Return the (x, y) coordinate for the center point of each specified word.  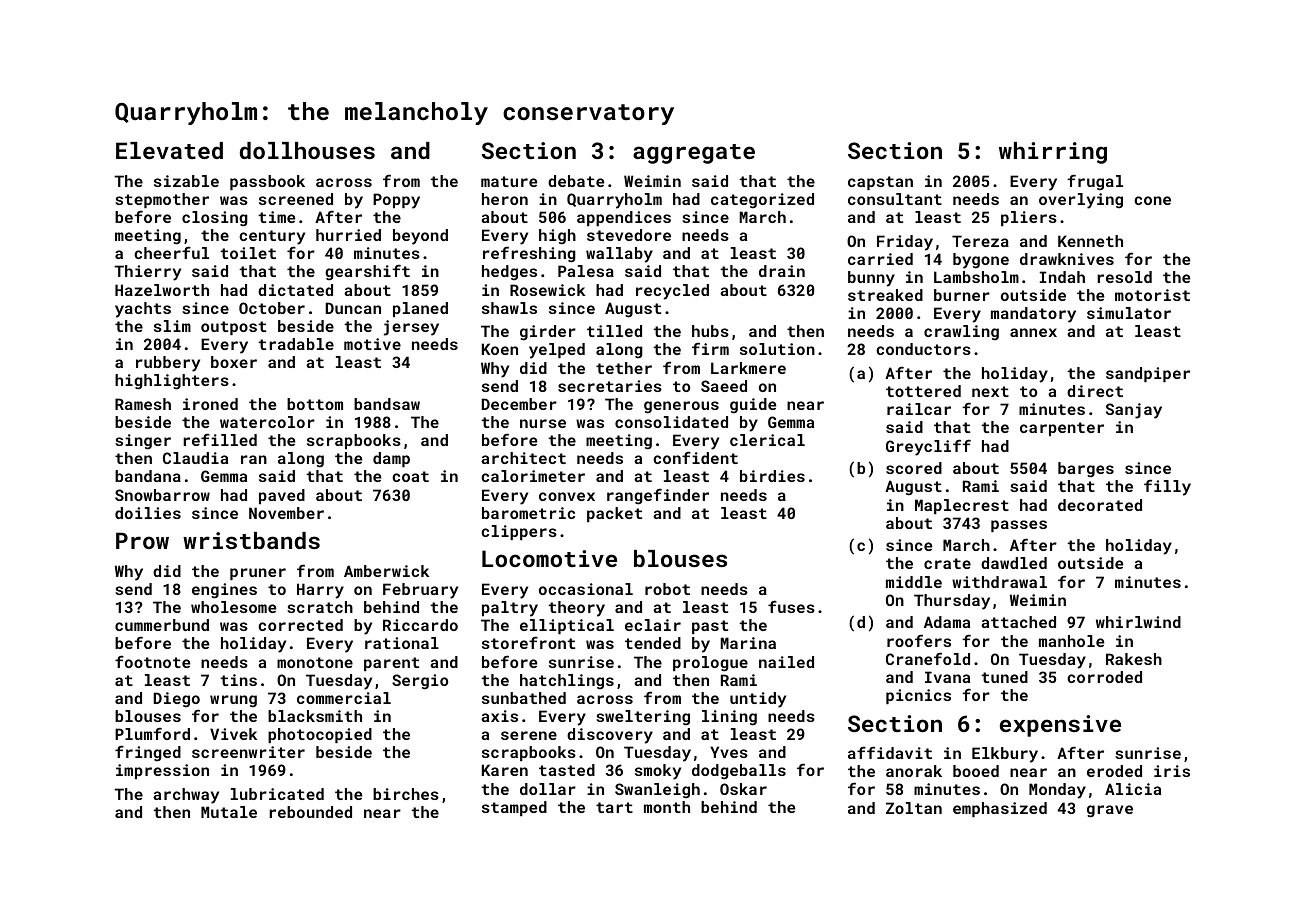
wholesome (233, 607)
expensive (1060, 726)
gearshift (367, 272)
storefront (528, 642)
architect (523, 458)
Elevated (169, 150)
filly (1167, 487)
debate (576, 181)
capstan (880, 183)
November (286, 513)
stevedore (629, 235)
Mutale (229, 812)
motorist (1152, 295)
